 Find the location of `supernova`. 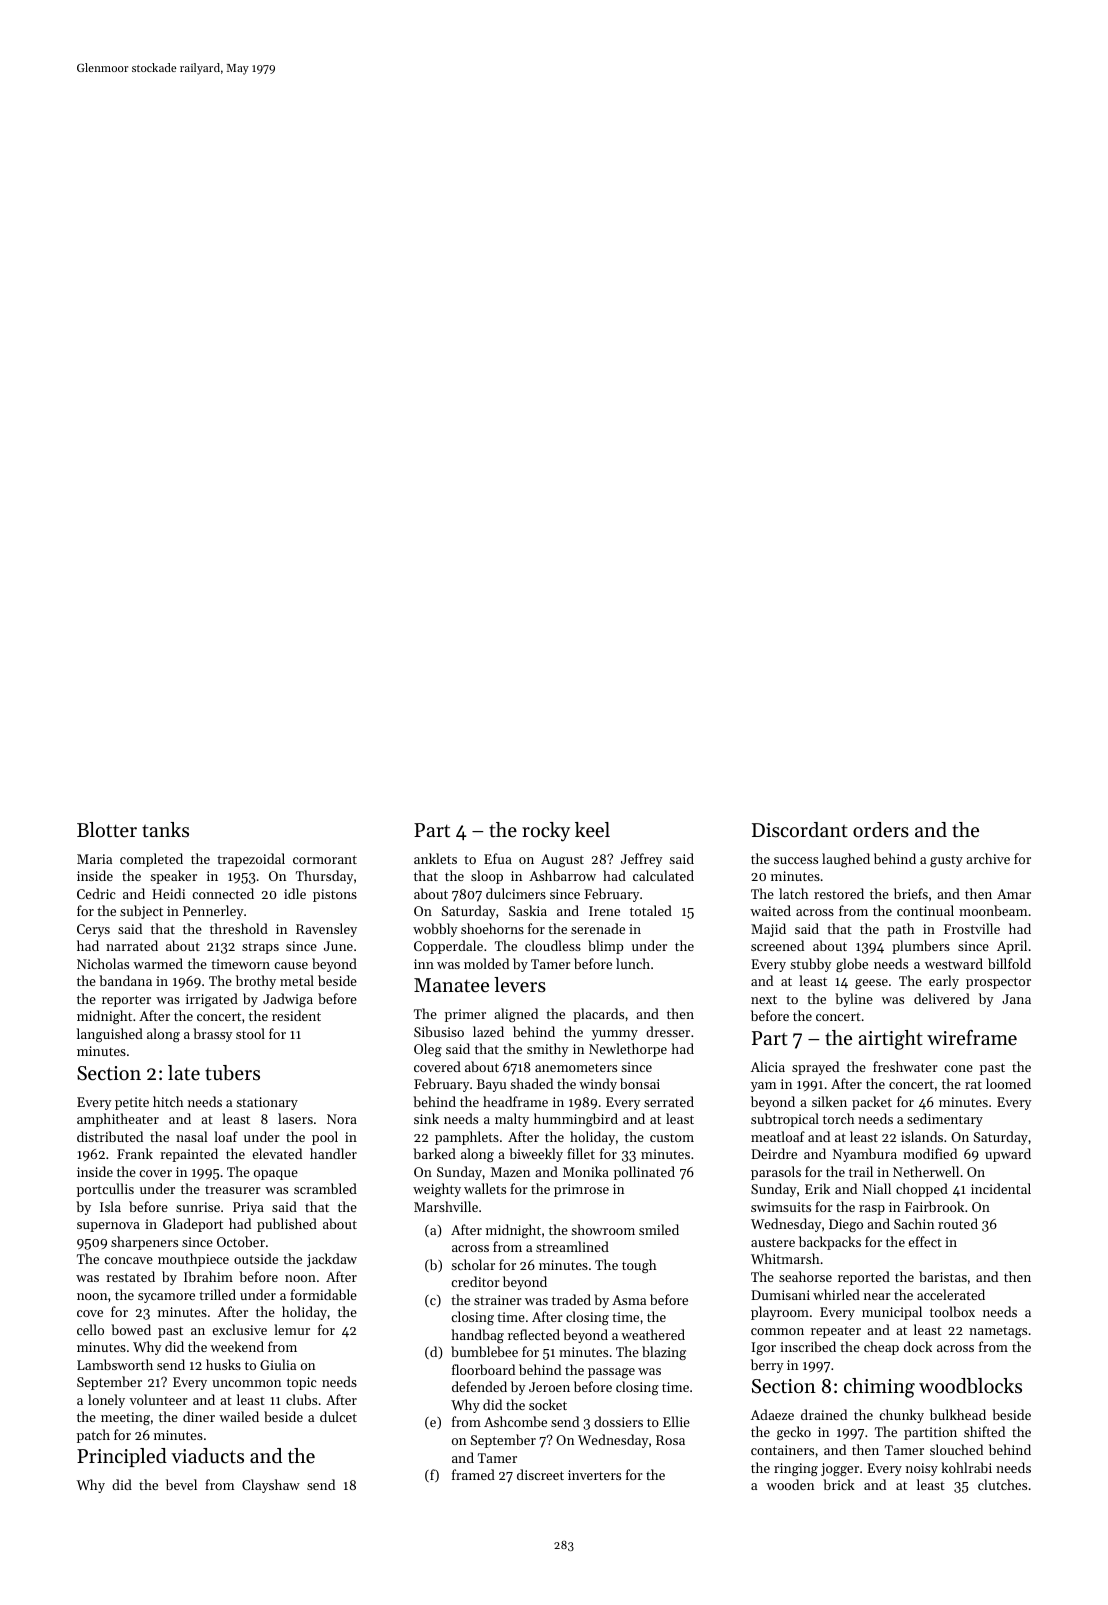

supernova is located at coordinates (108, 1227).
